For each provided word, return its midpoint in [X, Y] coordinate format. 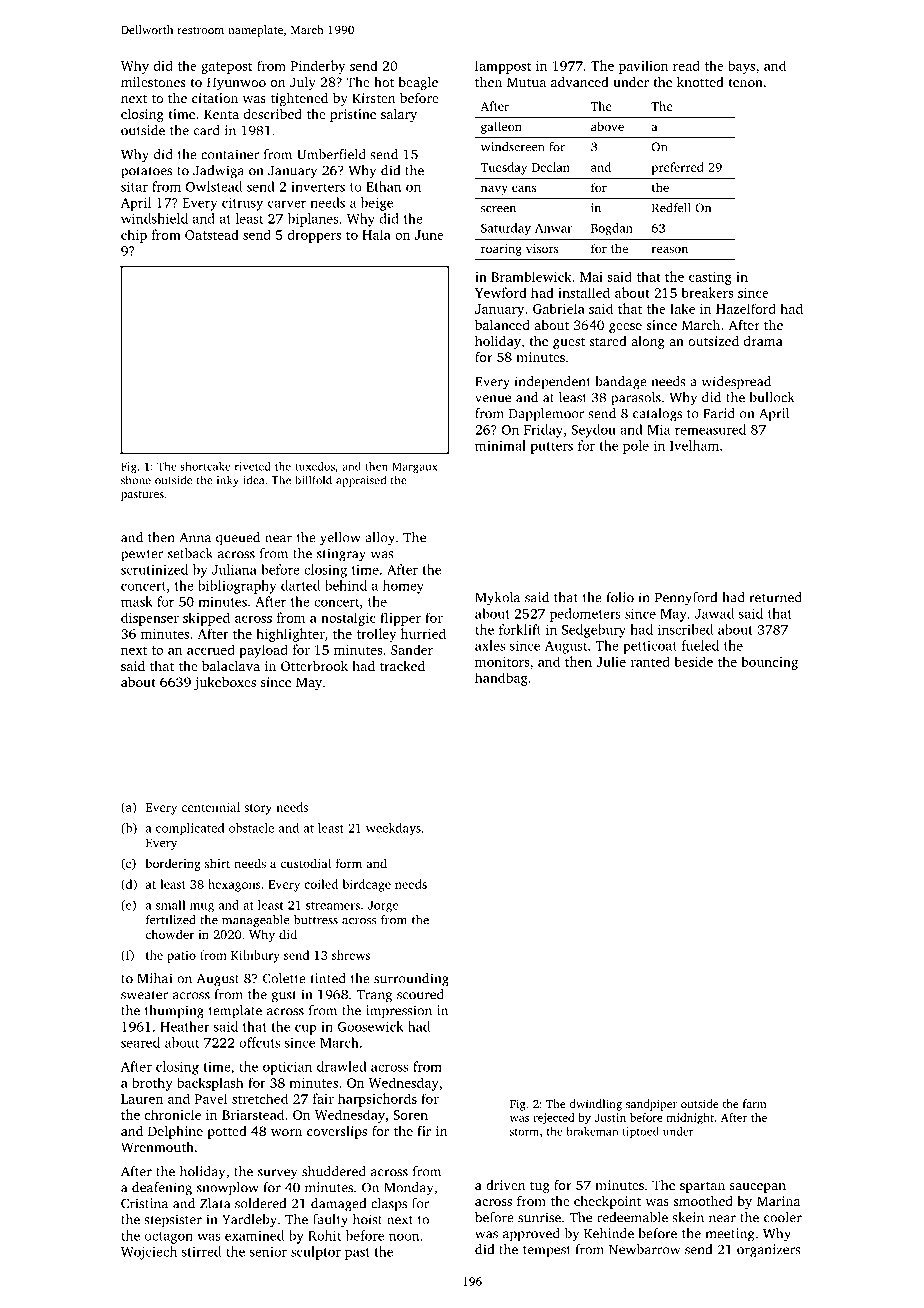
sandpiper [651, 1105]
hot [384, 82]
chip [134, 236]
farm [755, 1103]
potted [227, 1132]
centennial [211, 807]
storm [524, 1132]
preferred [677, 168]
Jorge [383, 906]
